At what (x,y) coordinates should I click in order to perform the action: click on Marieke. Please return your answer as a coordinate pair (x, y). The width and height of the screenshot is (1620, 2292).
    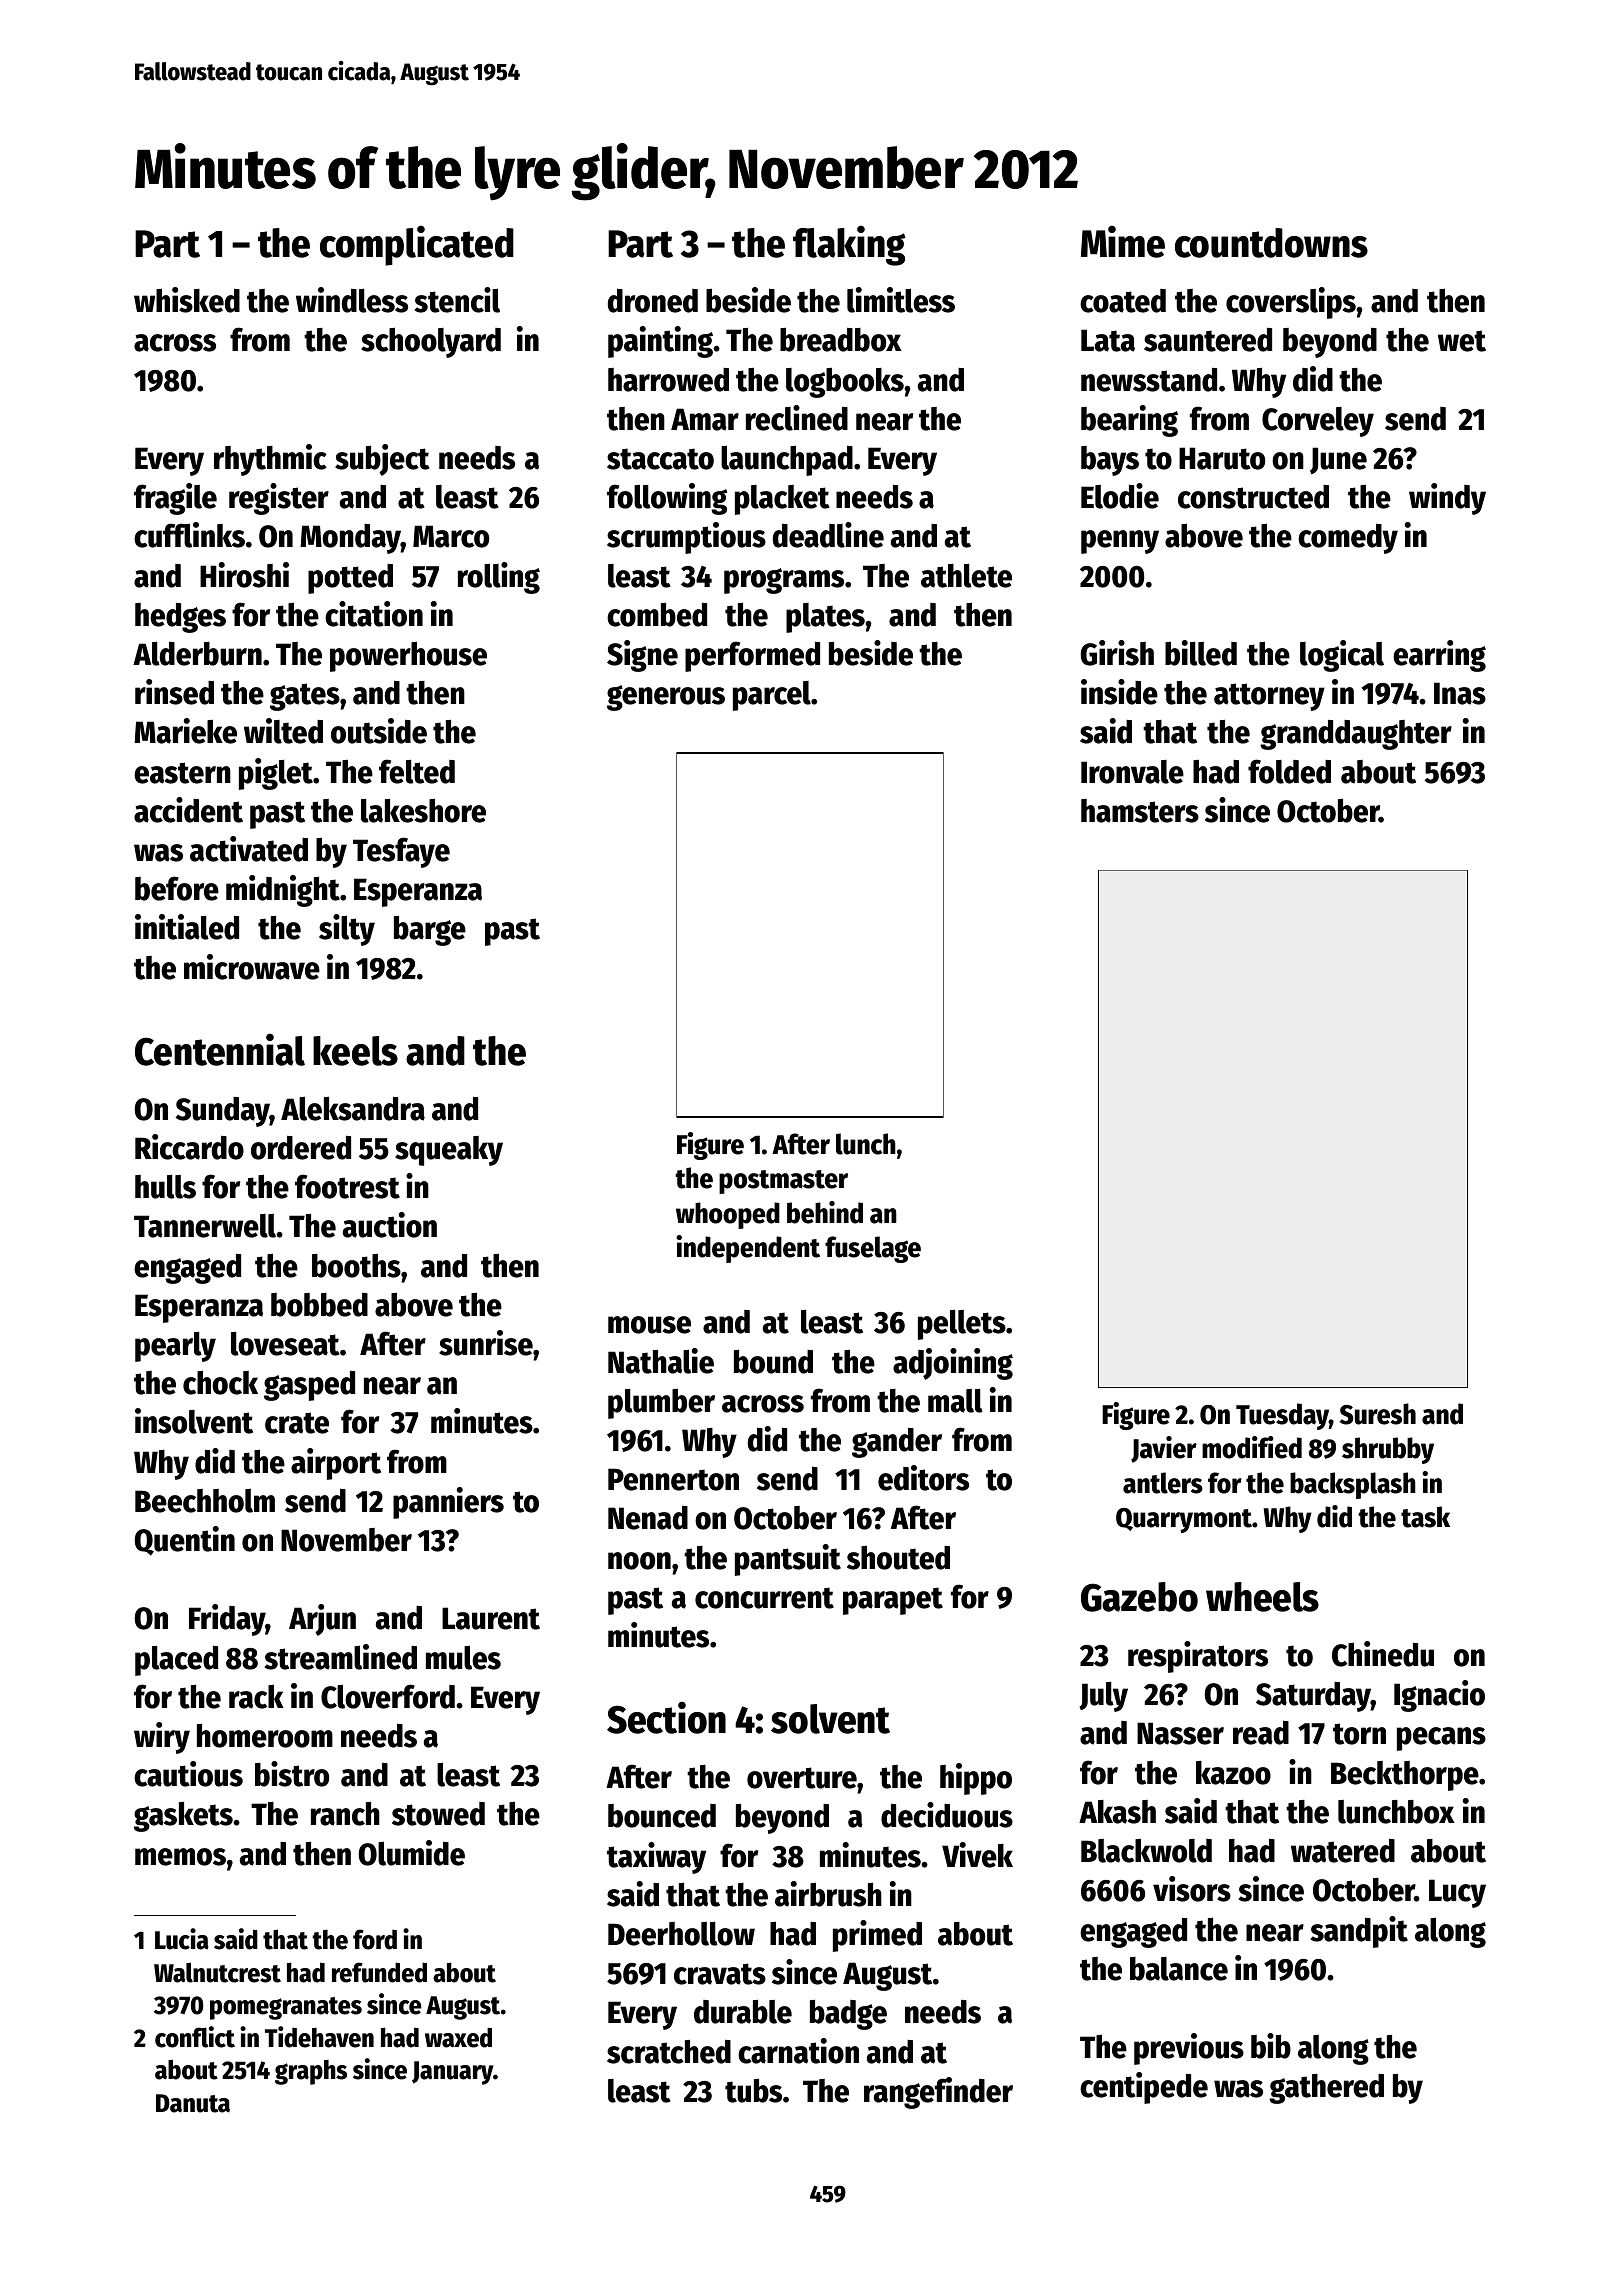
    Looking at the image, I should click on (185, 731).
